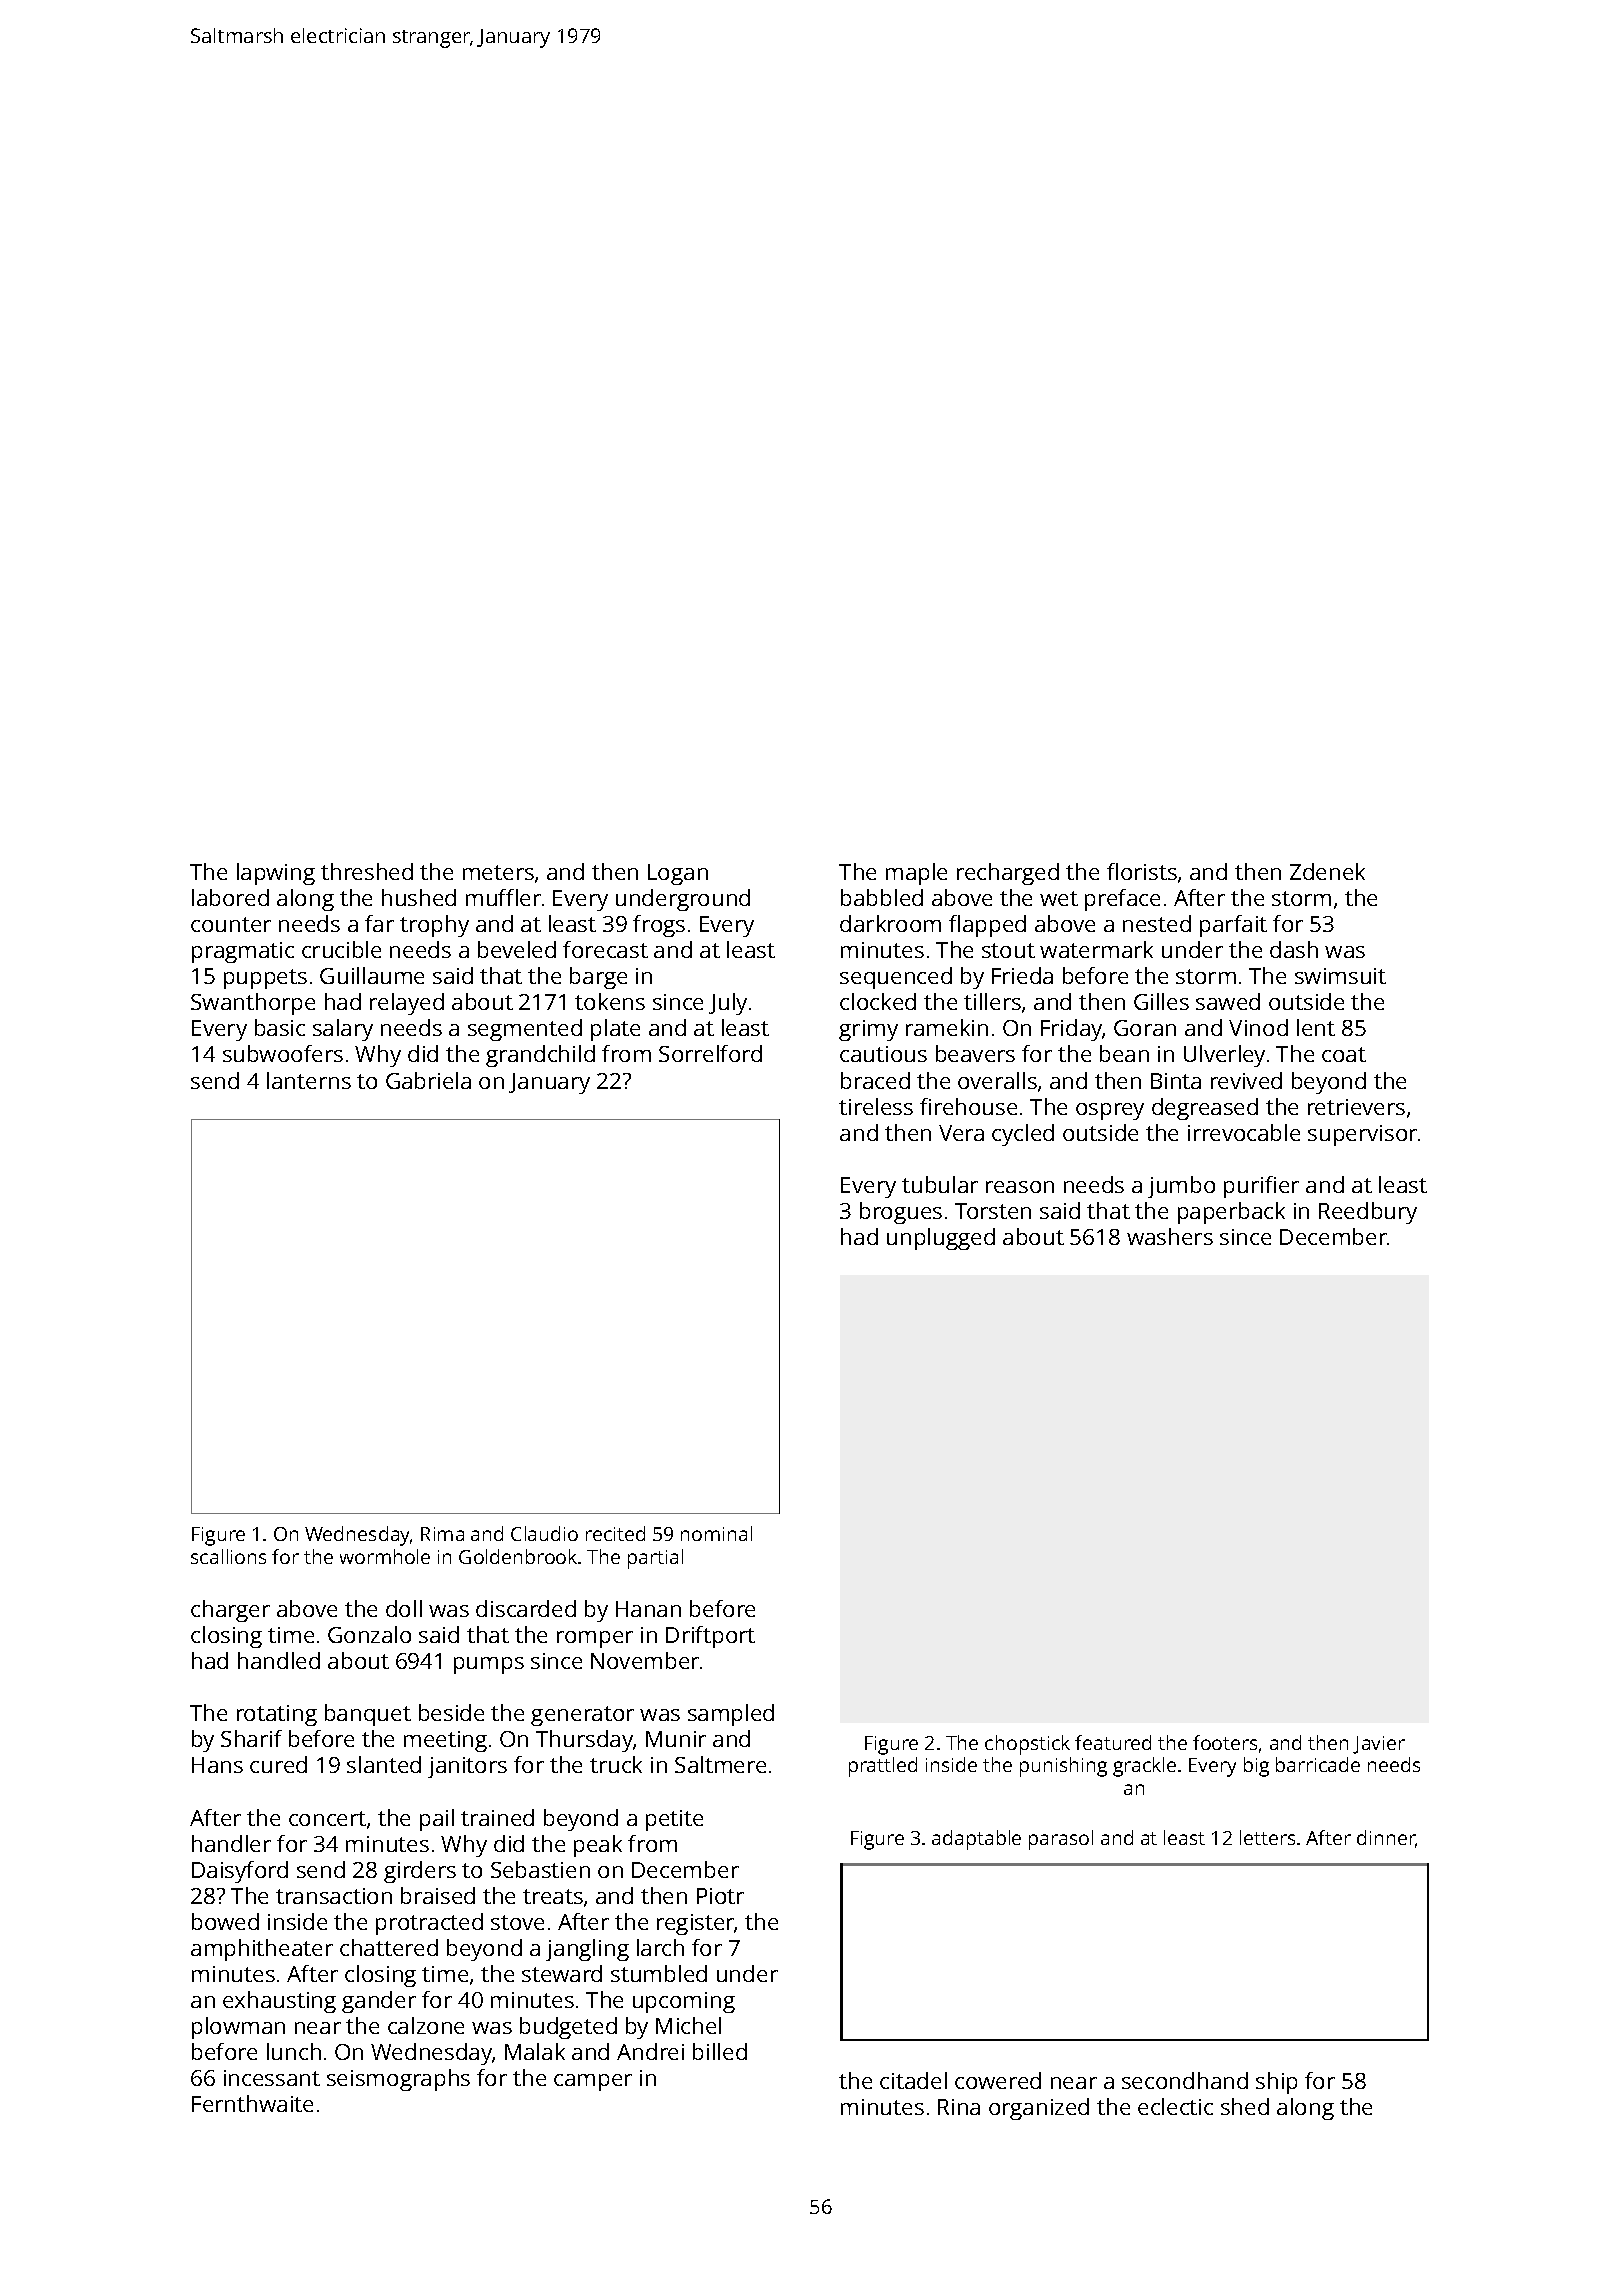  Describe the element at coordinates (1276, 2083) in the page. I see `ship` at that location.
